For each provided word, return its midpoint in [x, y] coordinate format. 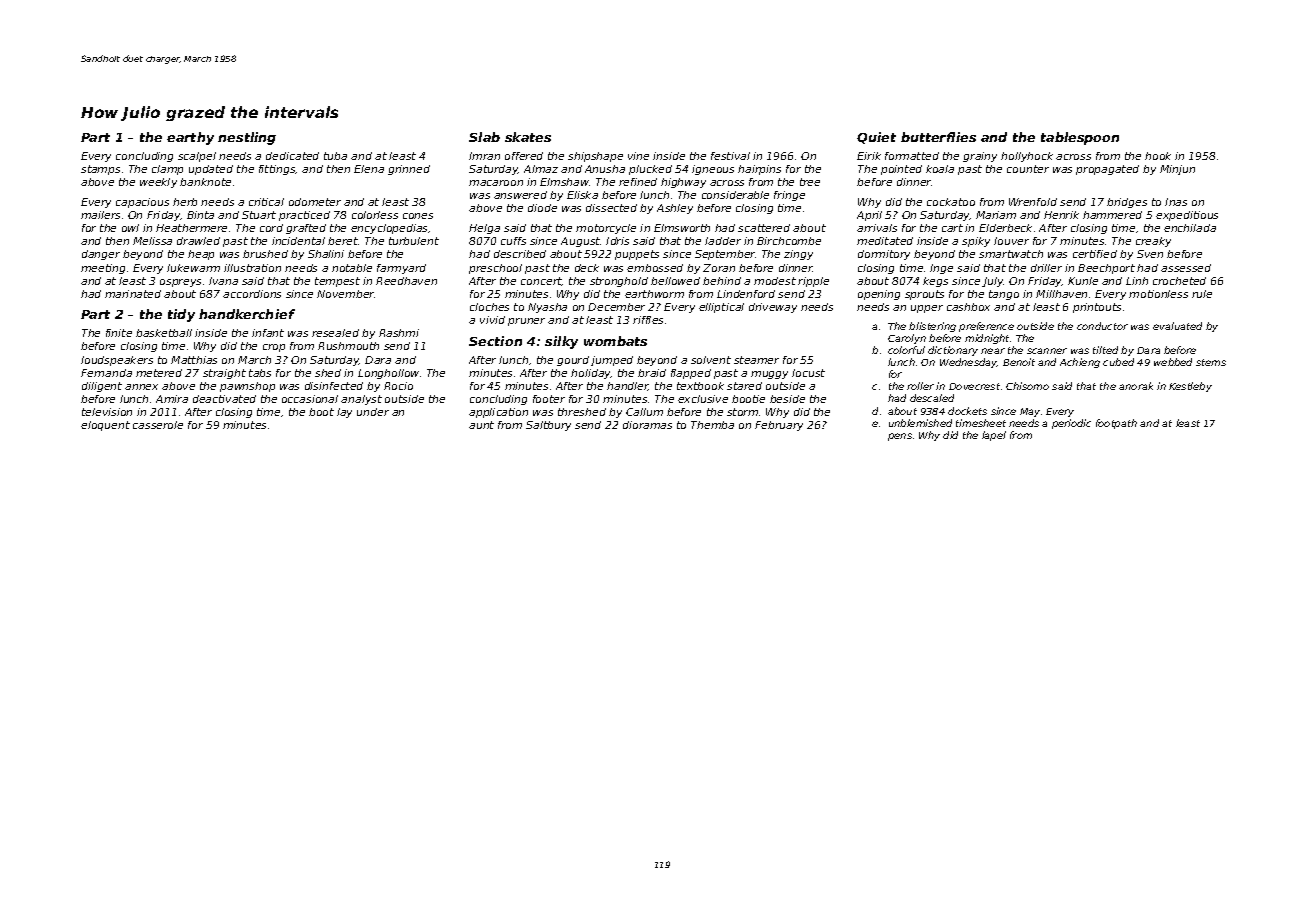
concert [541, 281]
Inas [1176, 202]
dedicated [292, 156]
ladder [723, 241]
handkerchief [247, 314]
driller [1046, 268]
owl [130, 228]
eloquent [105, 426]
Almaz [541, 169]
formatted [912, 156]
